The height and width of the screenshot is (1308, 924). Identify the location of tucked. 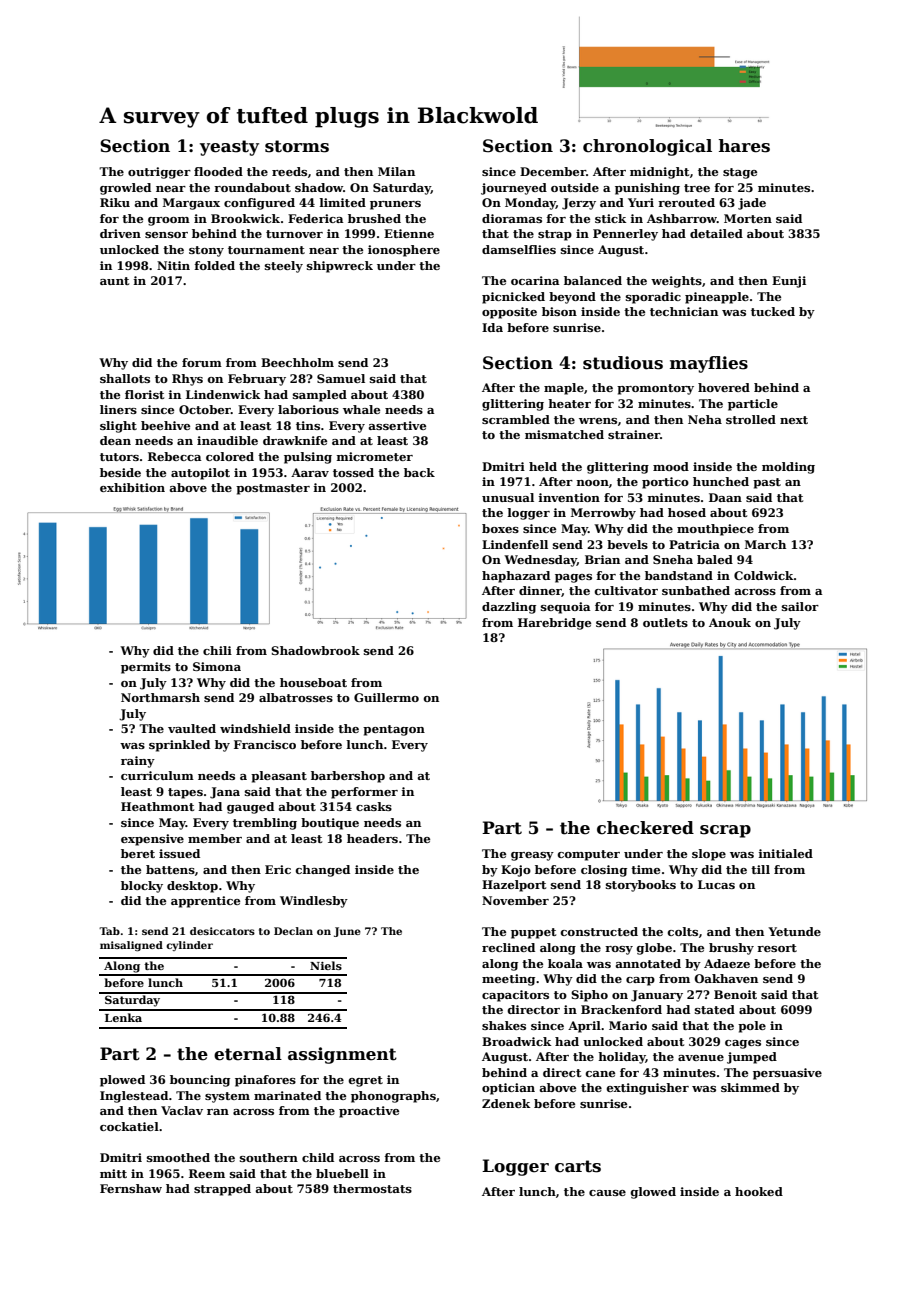
(773, 311).
